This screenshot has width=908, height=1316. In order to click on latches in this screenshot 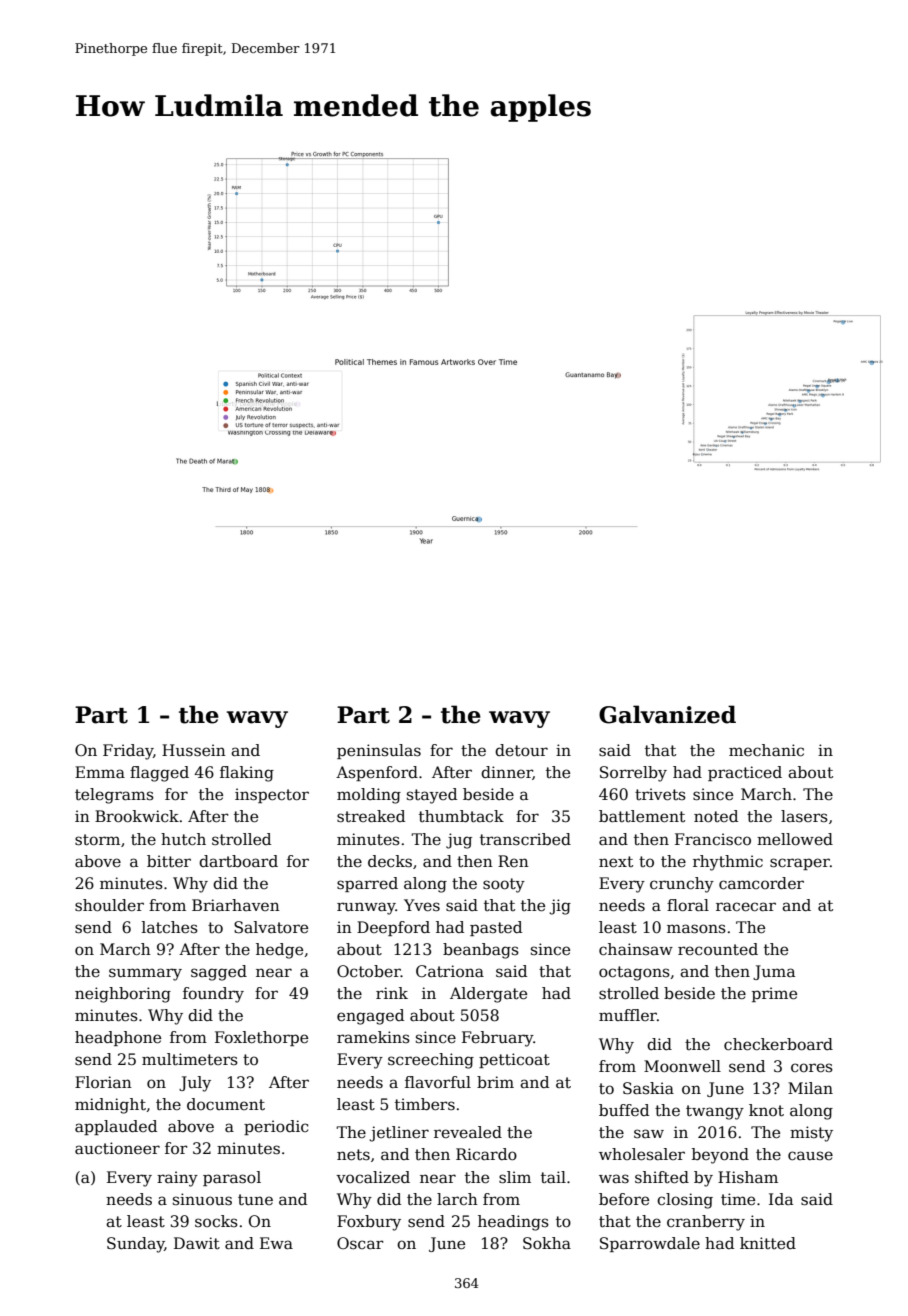, I will do `click(170, 927)`.
